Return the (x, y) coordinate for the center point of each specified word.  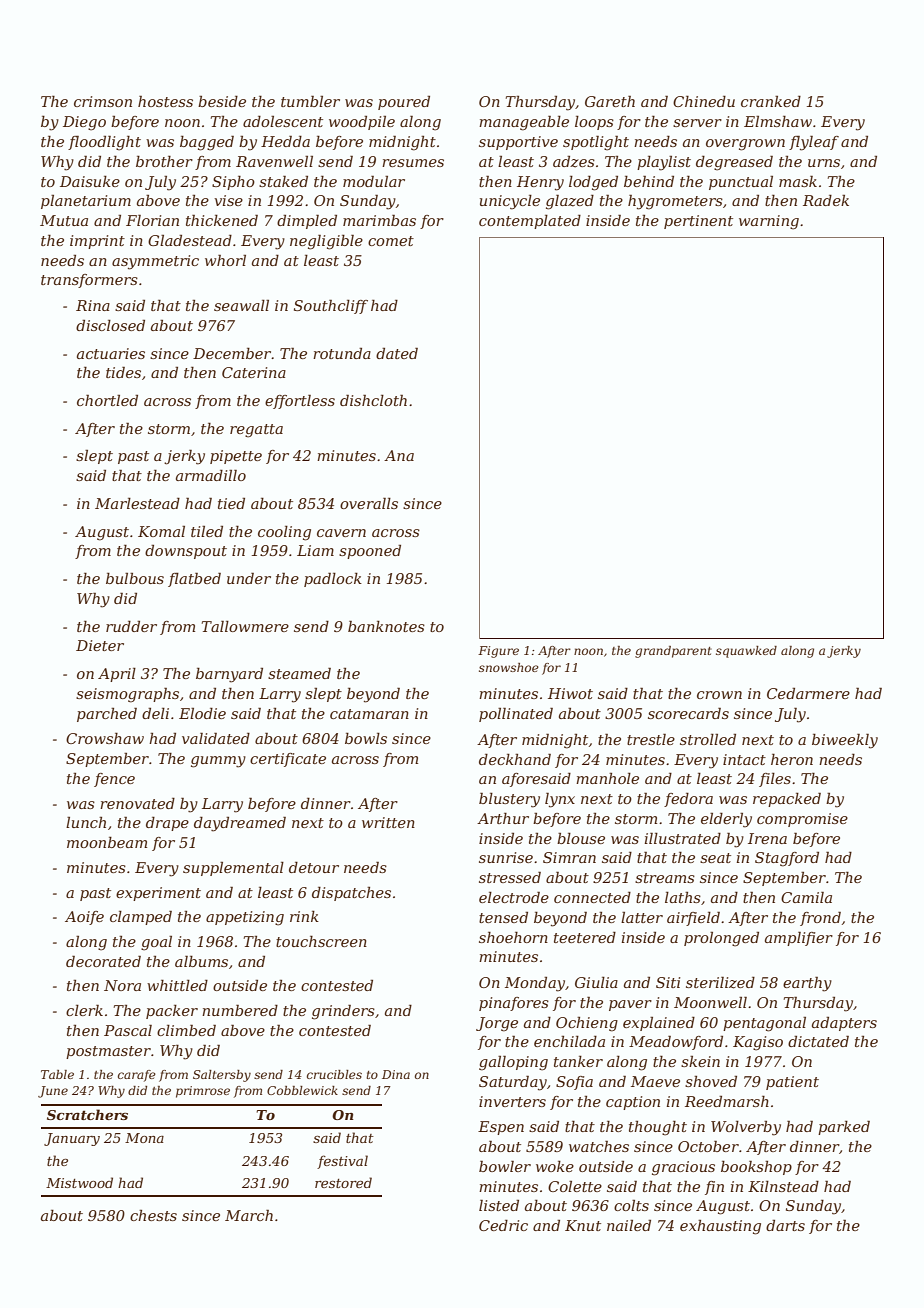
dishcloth (373, 400)
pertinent (698, 222)
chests (153, 1215)
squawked (746, 652)
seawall (241, 305)
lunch (86, 822)
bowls (366, 738)
